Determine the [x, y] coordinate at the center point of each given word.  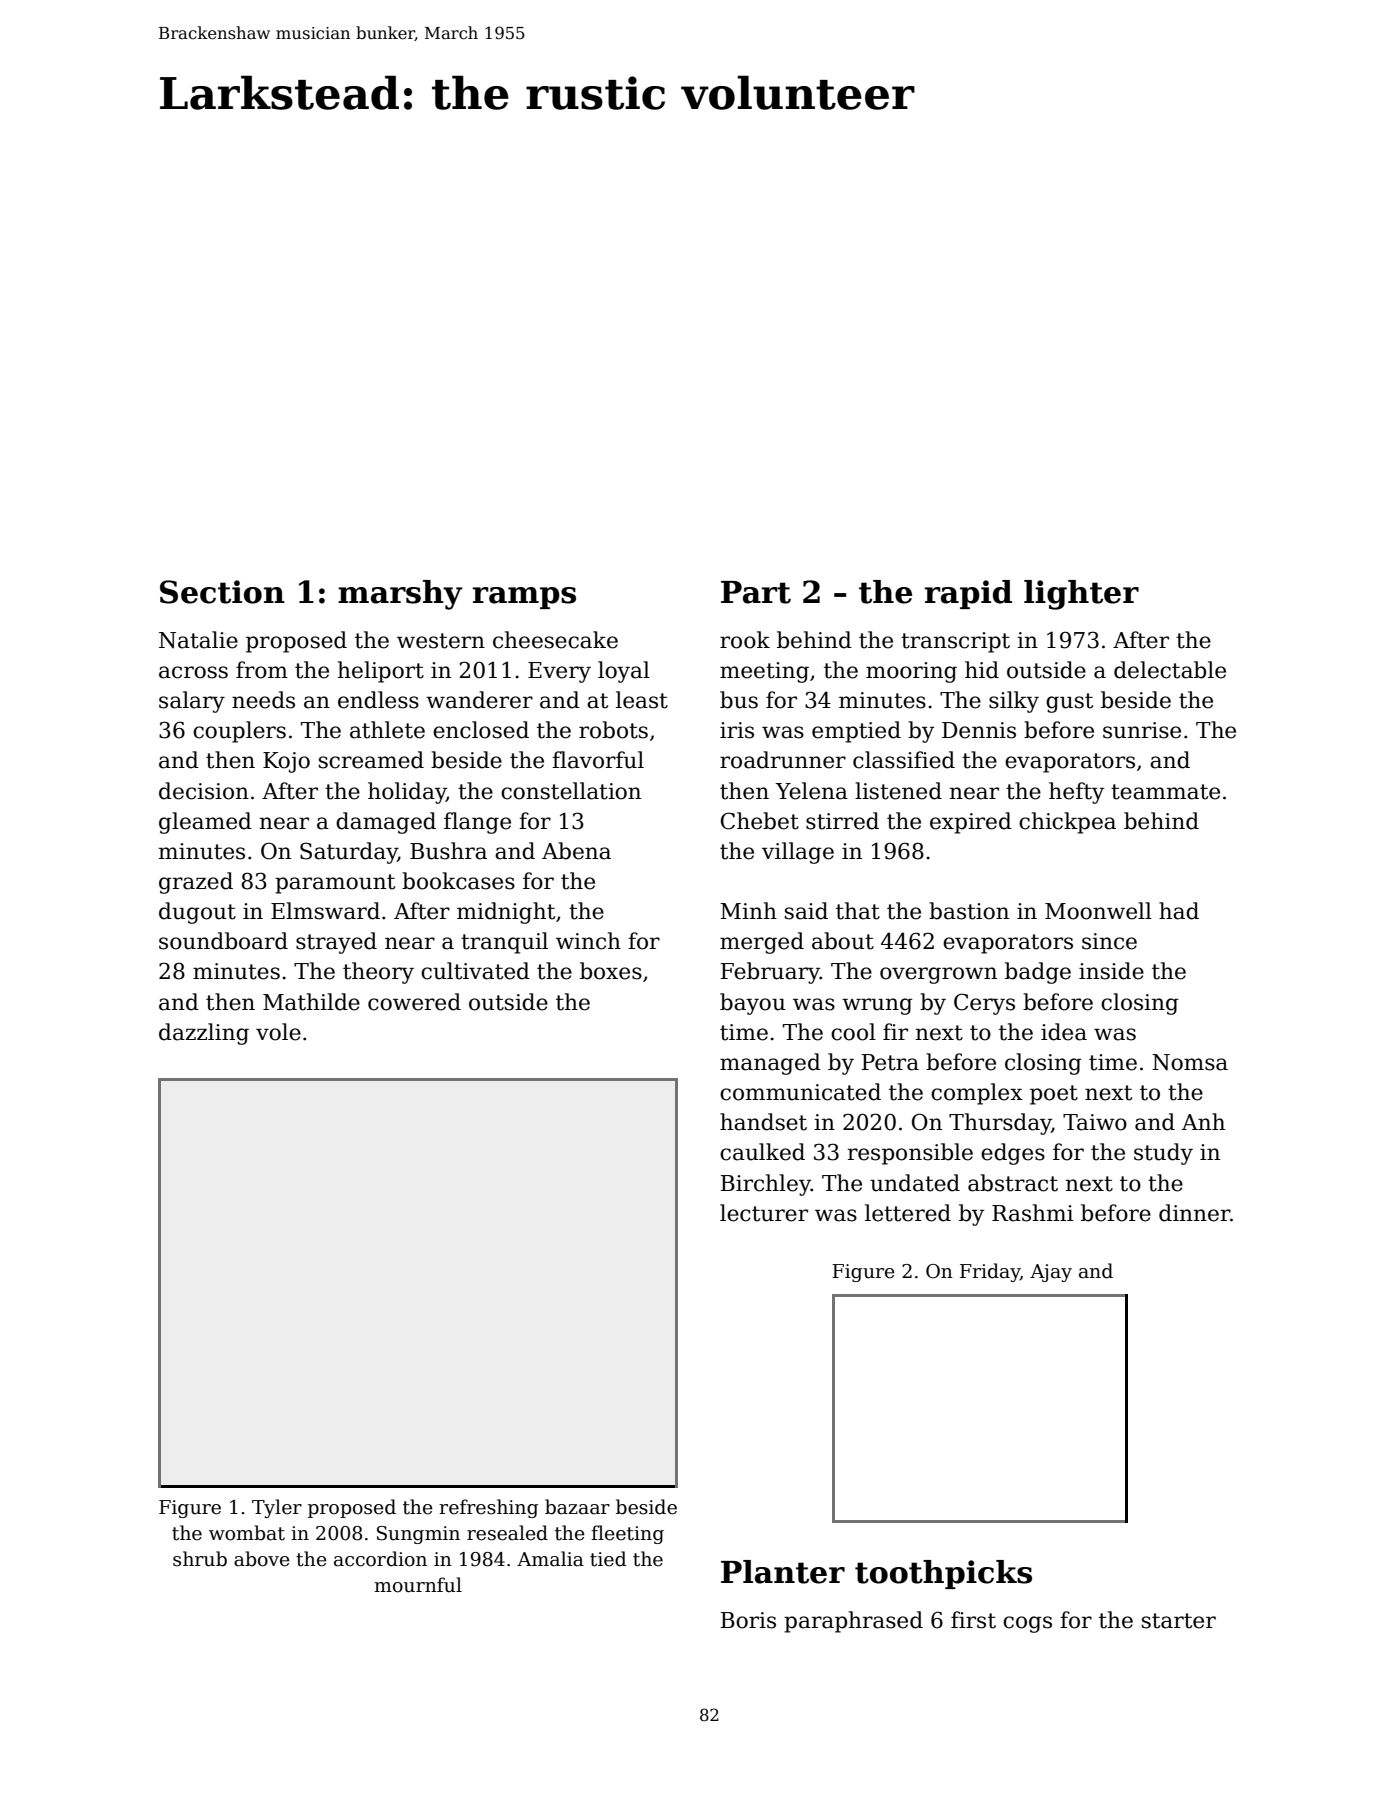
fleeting [627, 1534]
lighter [1081, 595]
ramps [524, 598]
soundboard [223, 941]
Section [222, 592]
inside [1111, 971]
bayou [753, 1004]
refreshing [488, 1508]
